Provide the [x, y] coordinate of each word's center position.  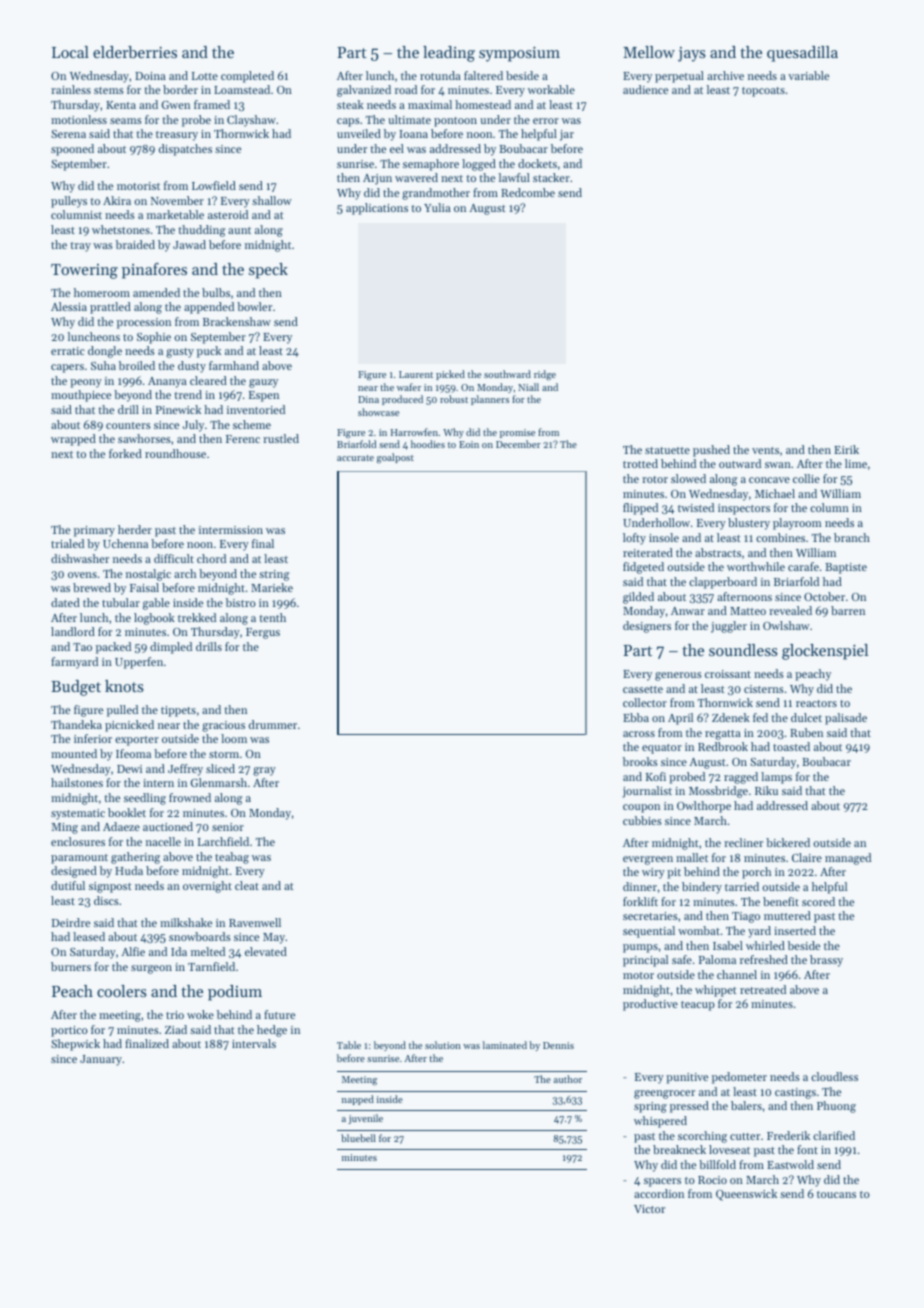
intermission [231, 530]
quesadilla [802, 54]
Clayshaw [251, 121]
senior [228, 827]
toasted [791, 746]
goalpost [395, 458]
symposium [519, 54]
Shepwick [75, 1045]
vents [765, 450]
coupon [641, 808]
